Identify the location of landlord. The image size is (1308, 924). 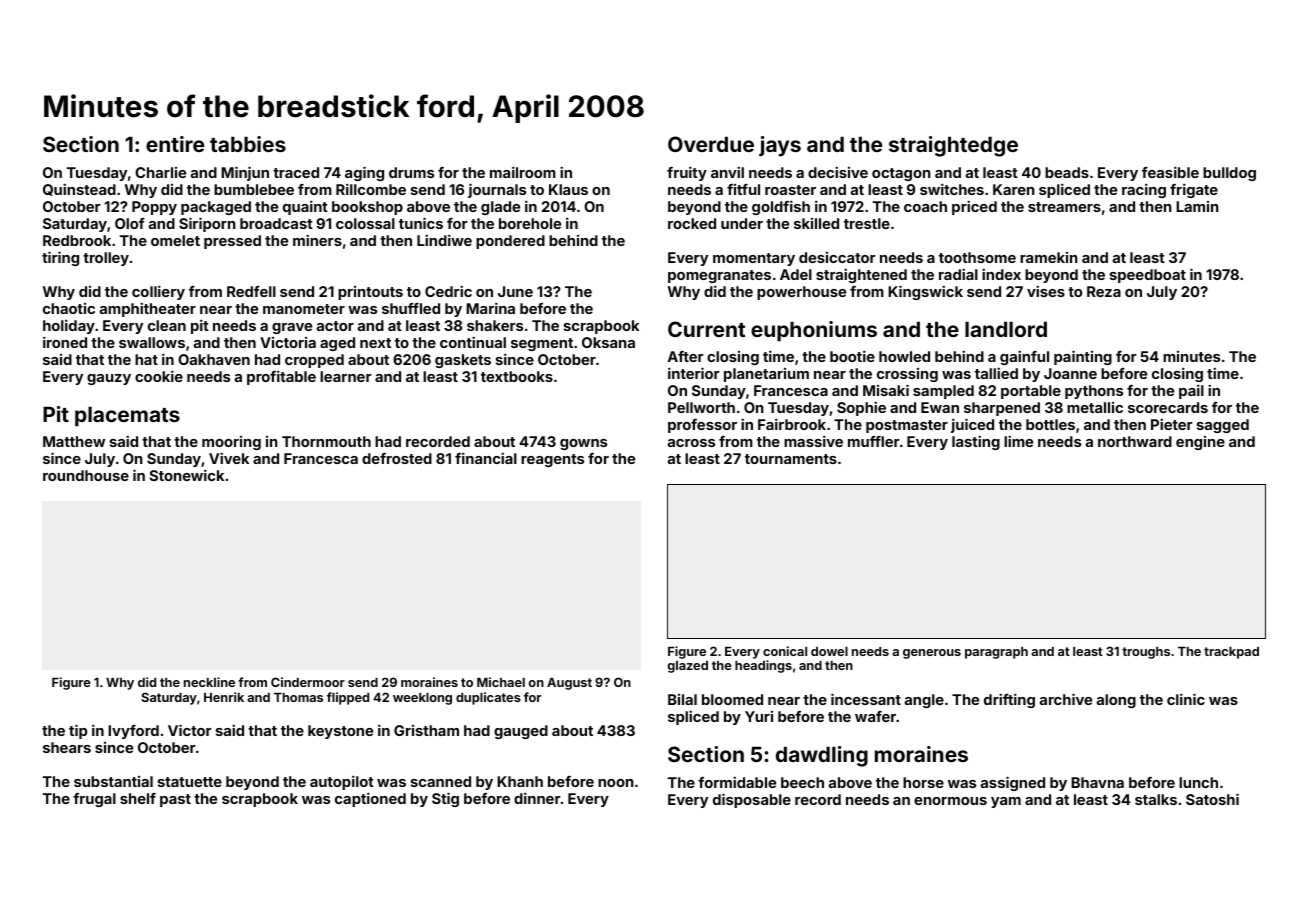
(1006, 329).
